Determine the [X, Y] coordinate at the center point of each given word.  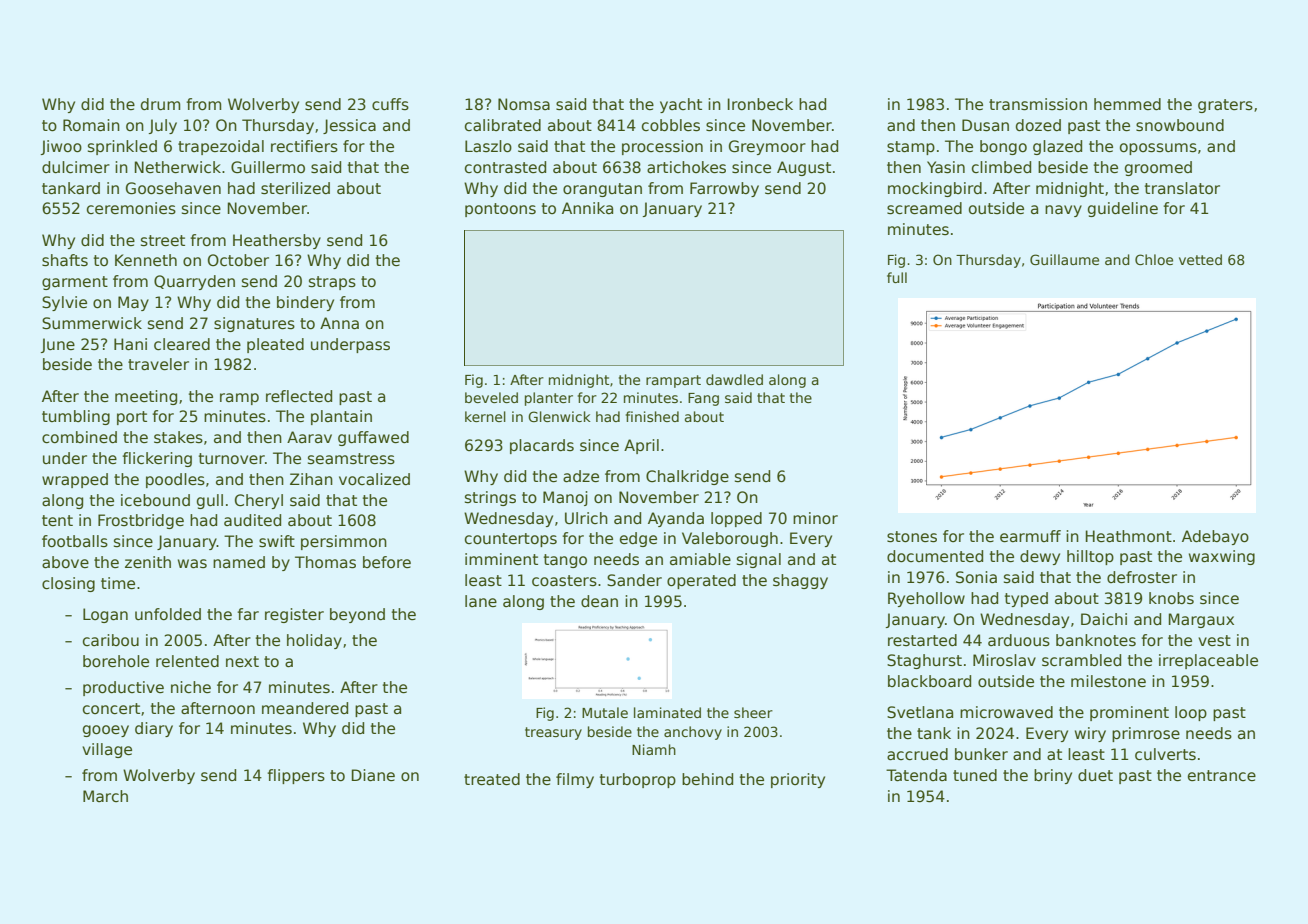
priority [798, 780]
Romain [91, 125]
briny [1053, 776]
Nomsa [524, 104]
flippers [296, 776]
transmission [1038, 104]
